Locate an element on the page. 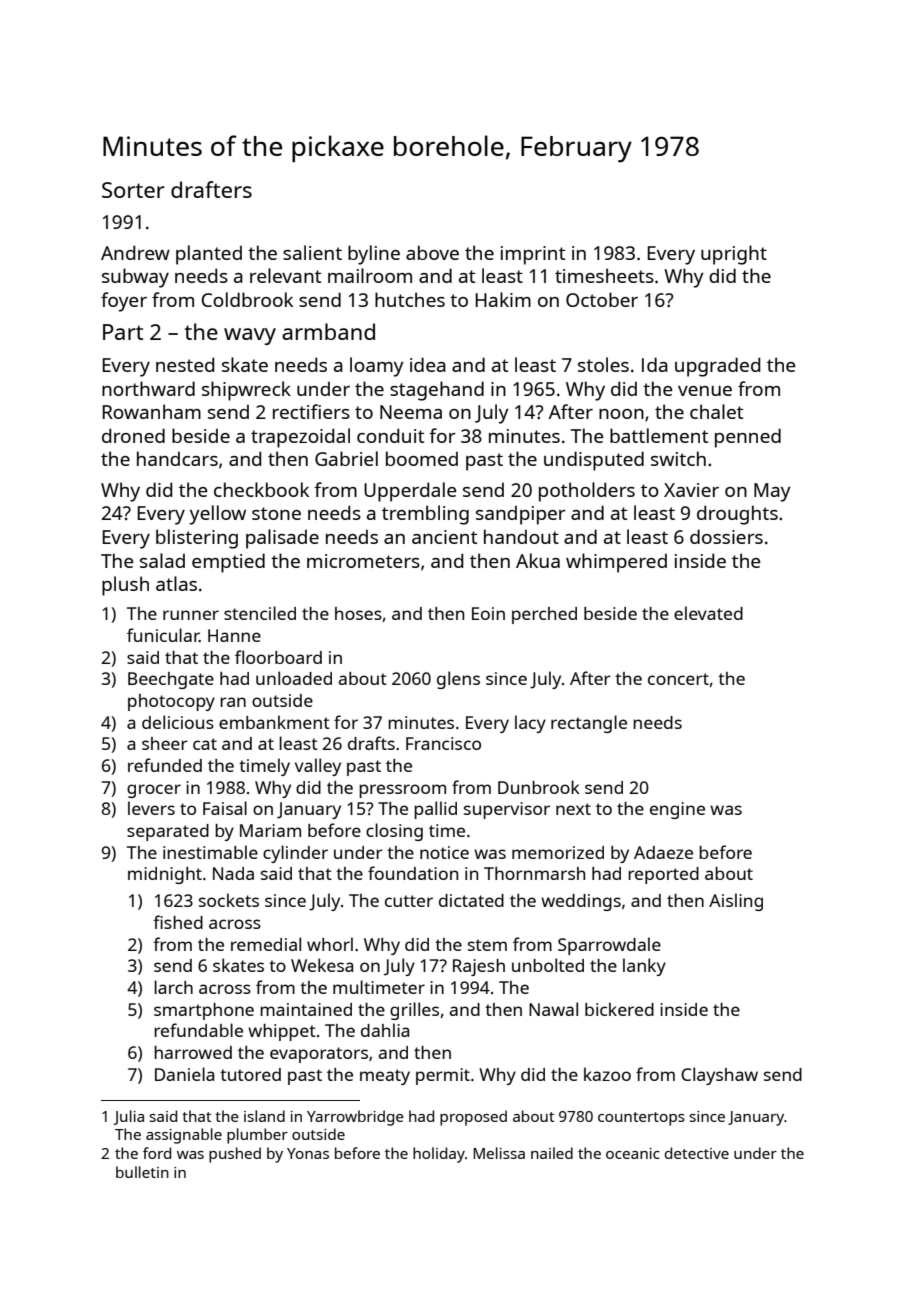  cutter is located at coordinates (409, 901).
